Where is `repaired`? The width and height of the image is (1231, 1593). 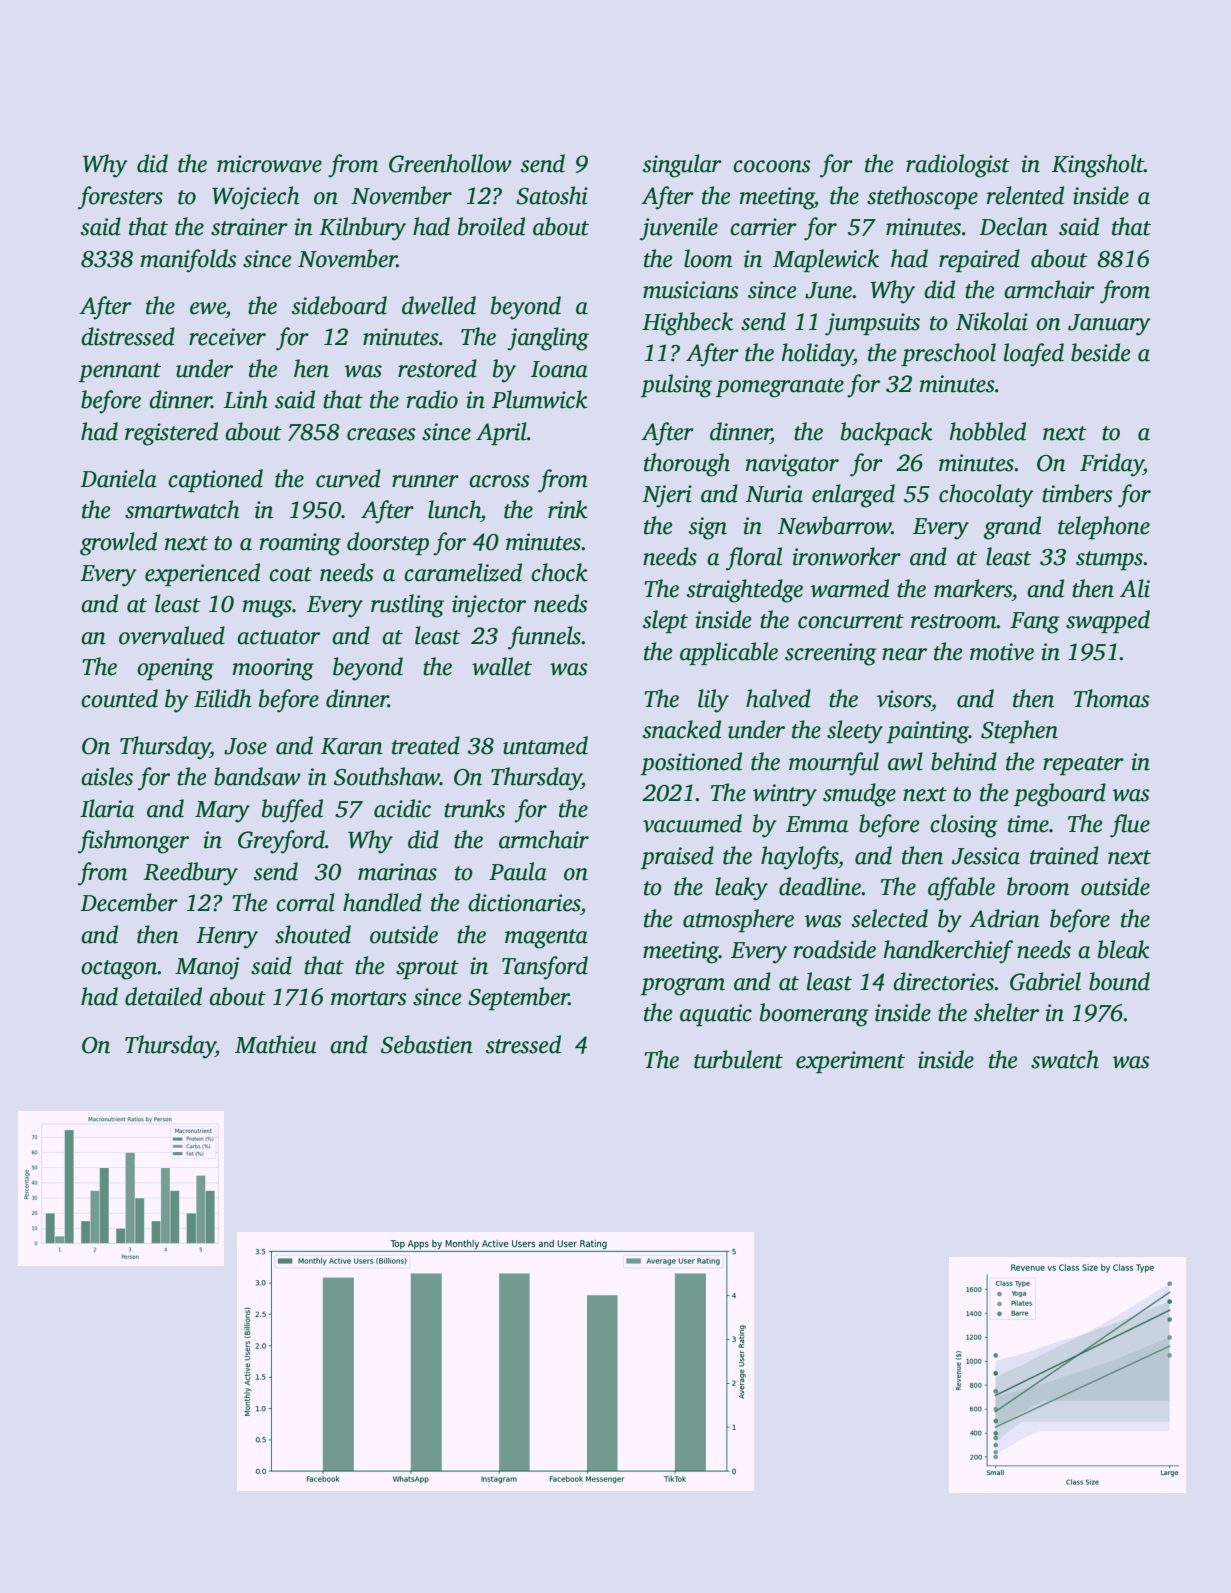 repaired is located at coordinates (979, 260).
